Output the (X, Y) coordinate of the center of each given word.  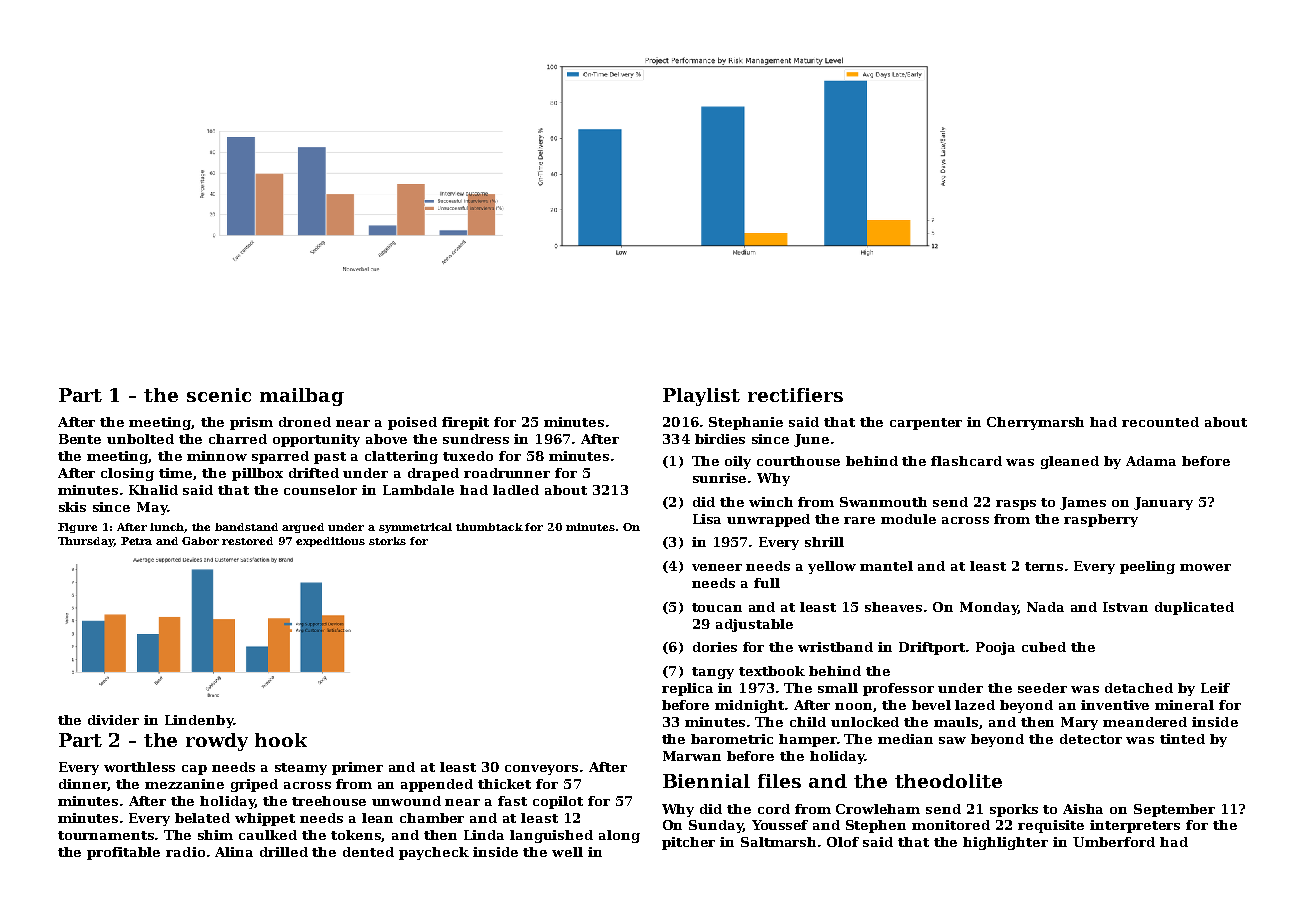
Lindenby (199, 721)
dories (715, 647)
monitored (951, 825)
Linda (484, 835)
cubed (1044, 647)
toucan (717, 607)
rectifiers (795, 395)
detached (1139, 688)
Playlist (701, 397)
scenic (219, 395)
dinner (83, 785)
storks (387, 541)
